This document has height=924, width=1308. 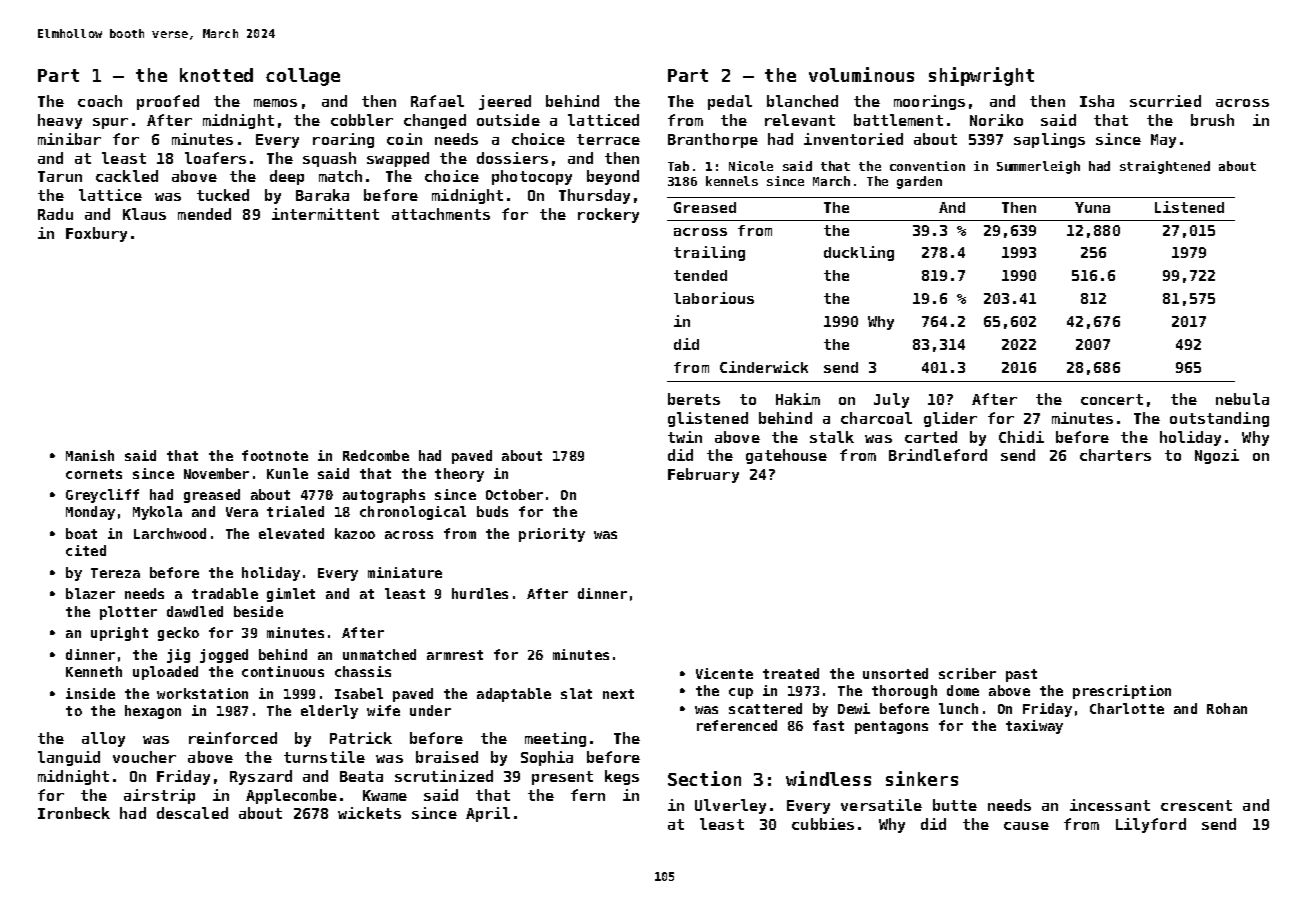 What do you see at coordinates (74, 813) in the document?
I see `Ironbeck` at bounding box center [74, 813].
